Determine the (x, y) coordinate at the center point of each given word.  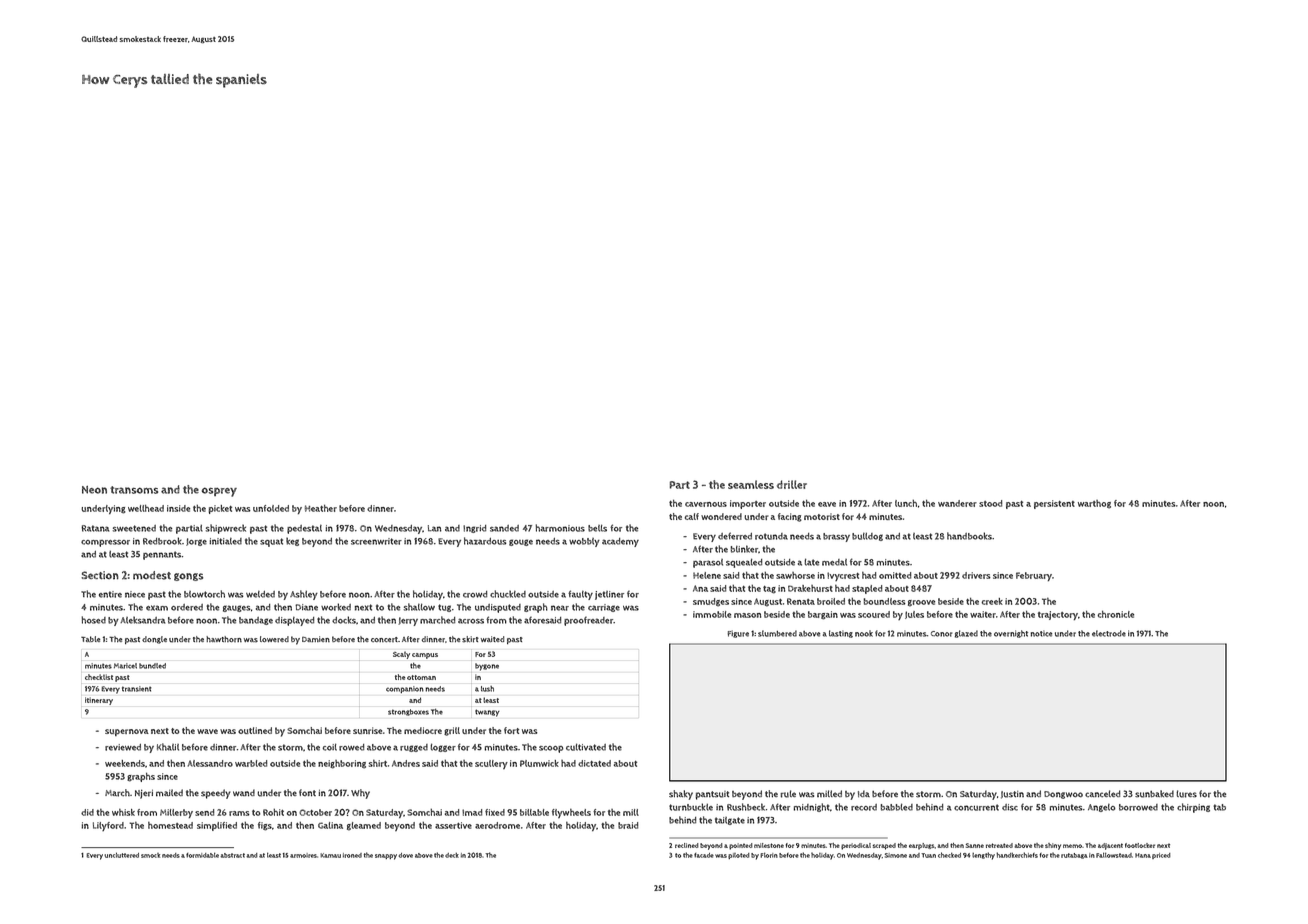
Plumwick (539, 763)
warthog (1094, 504)
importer (748, 504)
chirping (1193, 808)
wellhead (146, 508)
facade (704, 855)
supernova (127, 732)
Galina (330, 825)
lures (1186, 794)
